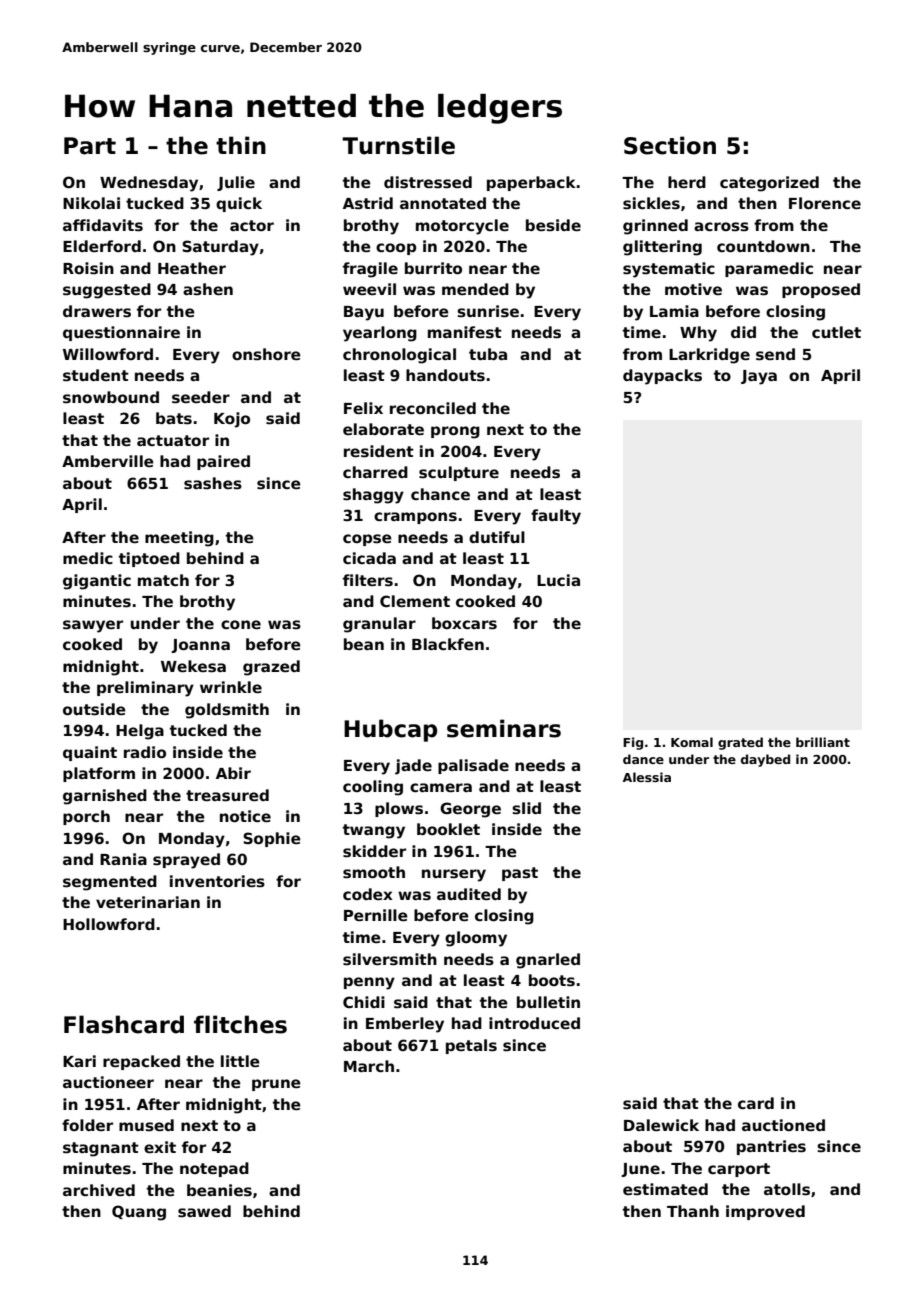 This document has height=1308, width=924. Describe the element at coordinates (475, 289) in the document. I see `mended` at that location.
